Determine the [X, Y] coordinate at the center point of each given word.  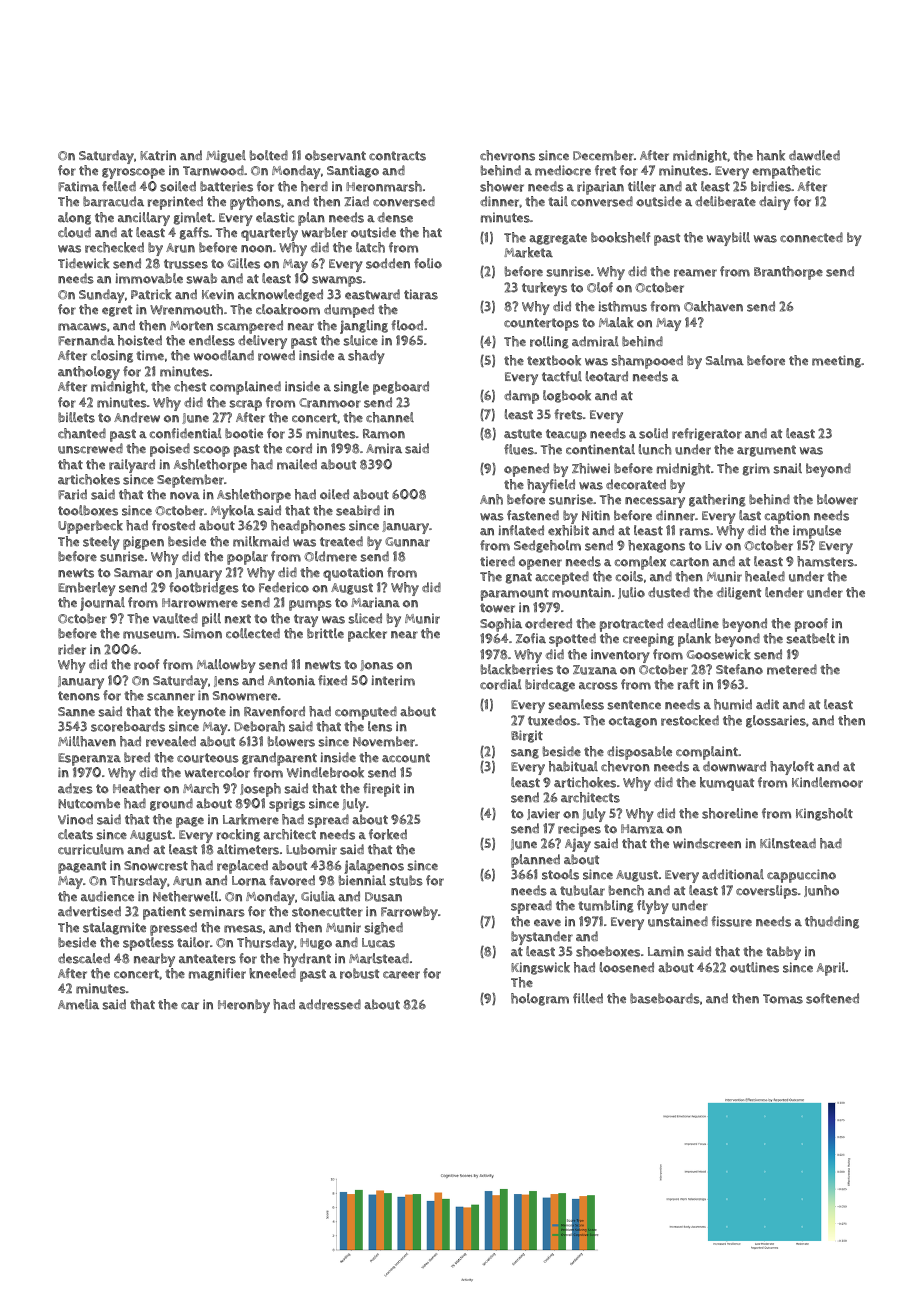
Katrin [158, 155]
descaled [84, 958]
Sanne [76, 712]
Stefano [739, 669]
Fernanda [86, 340]
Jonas [376, 665]
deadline [693, 623]
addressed [330, 1004]
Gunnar [407, 542]
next [238, 619]
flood [407, 325]
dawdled [814, 155]
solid [653, 433]
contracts [397, 156]
